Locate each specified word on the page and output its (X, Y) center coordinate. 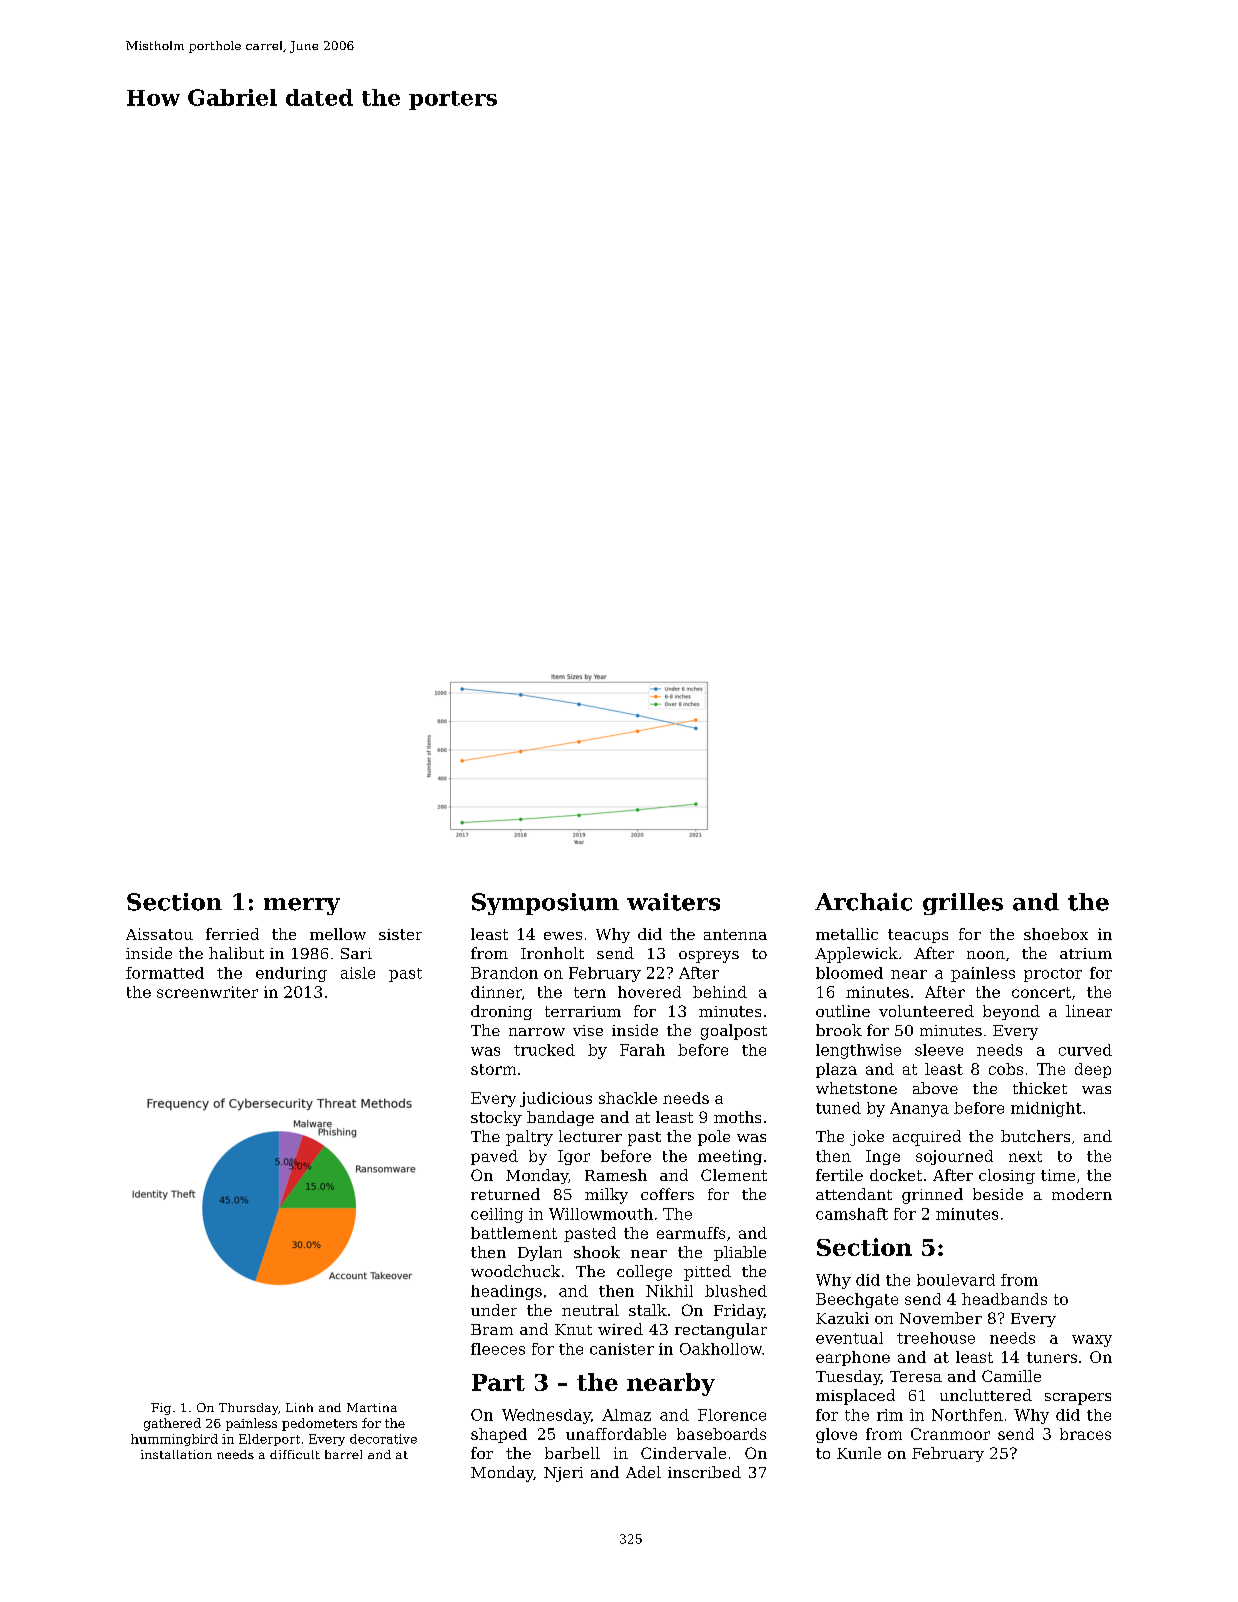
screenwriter (207, 992)
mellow (338, 934)
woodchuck (515, 1271)
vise (588, 1030)
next (1025, 1156)
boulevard (956, 1280)
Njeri (563, 1474)
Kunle (859, 1453)
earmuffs (691, 1233)
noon (986, 955)
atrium (1086, 953)
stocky (496, 1118)
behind (720, 992)
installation (176, 1454)
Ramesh (616, 1175)
